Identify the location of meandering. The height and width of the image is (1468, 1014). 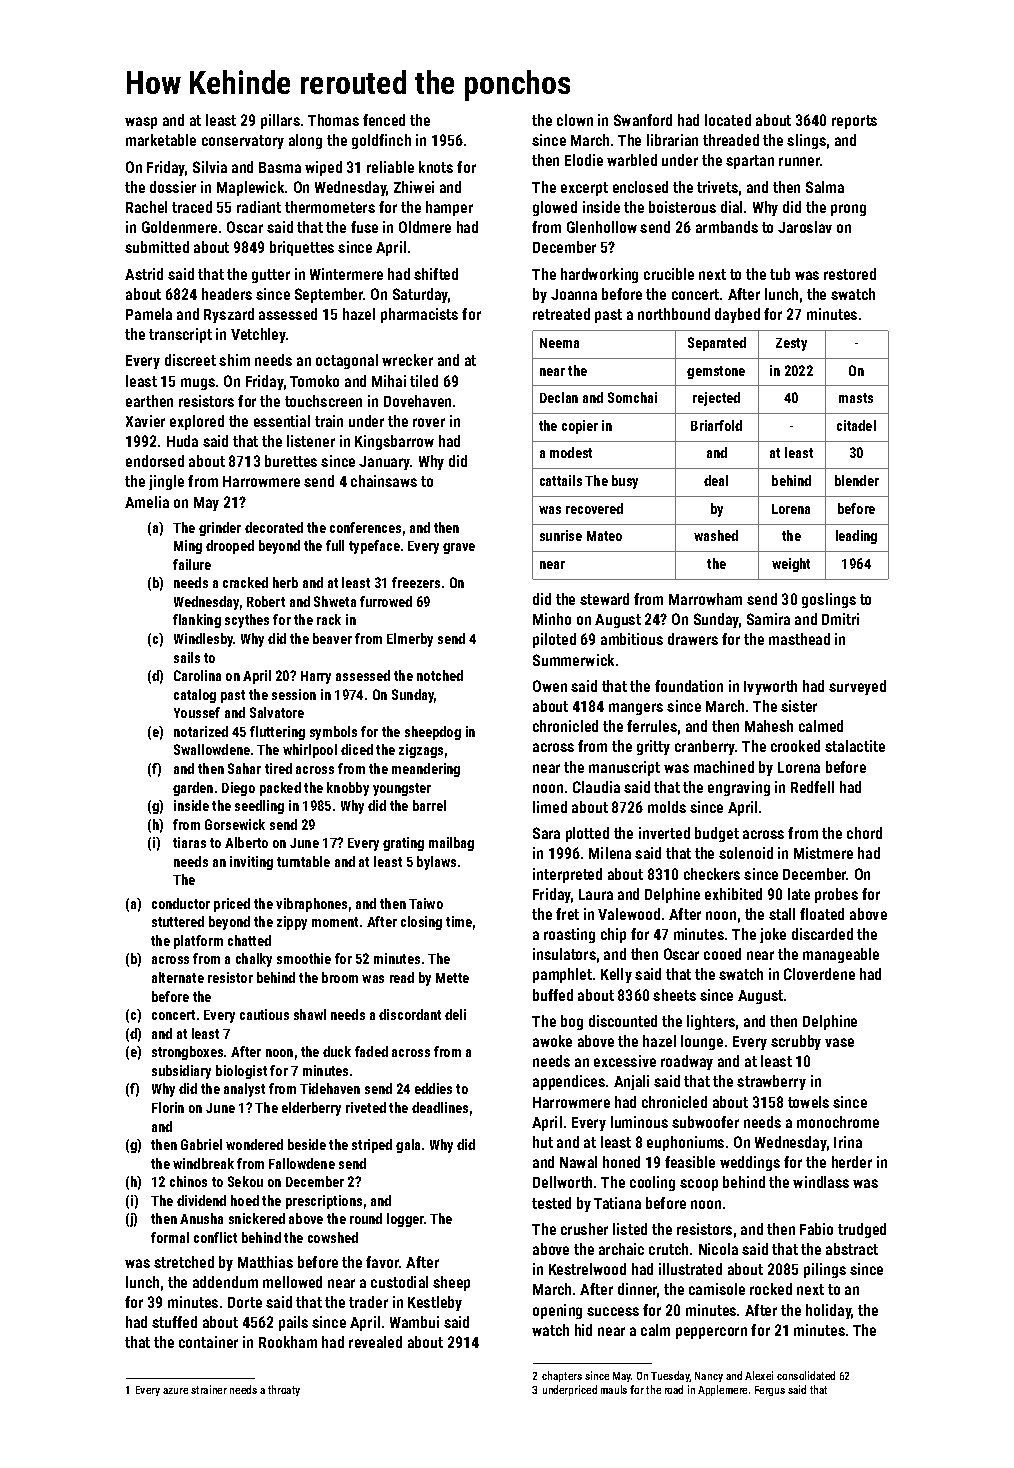
(426, 770).
